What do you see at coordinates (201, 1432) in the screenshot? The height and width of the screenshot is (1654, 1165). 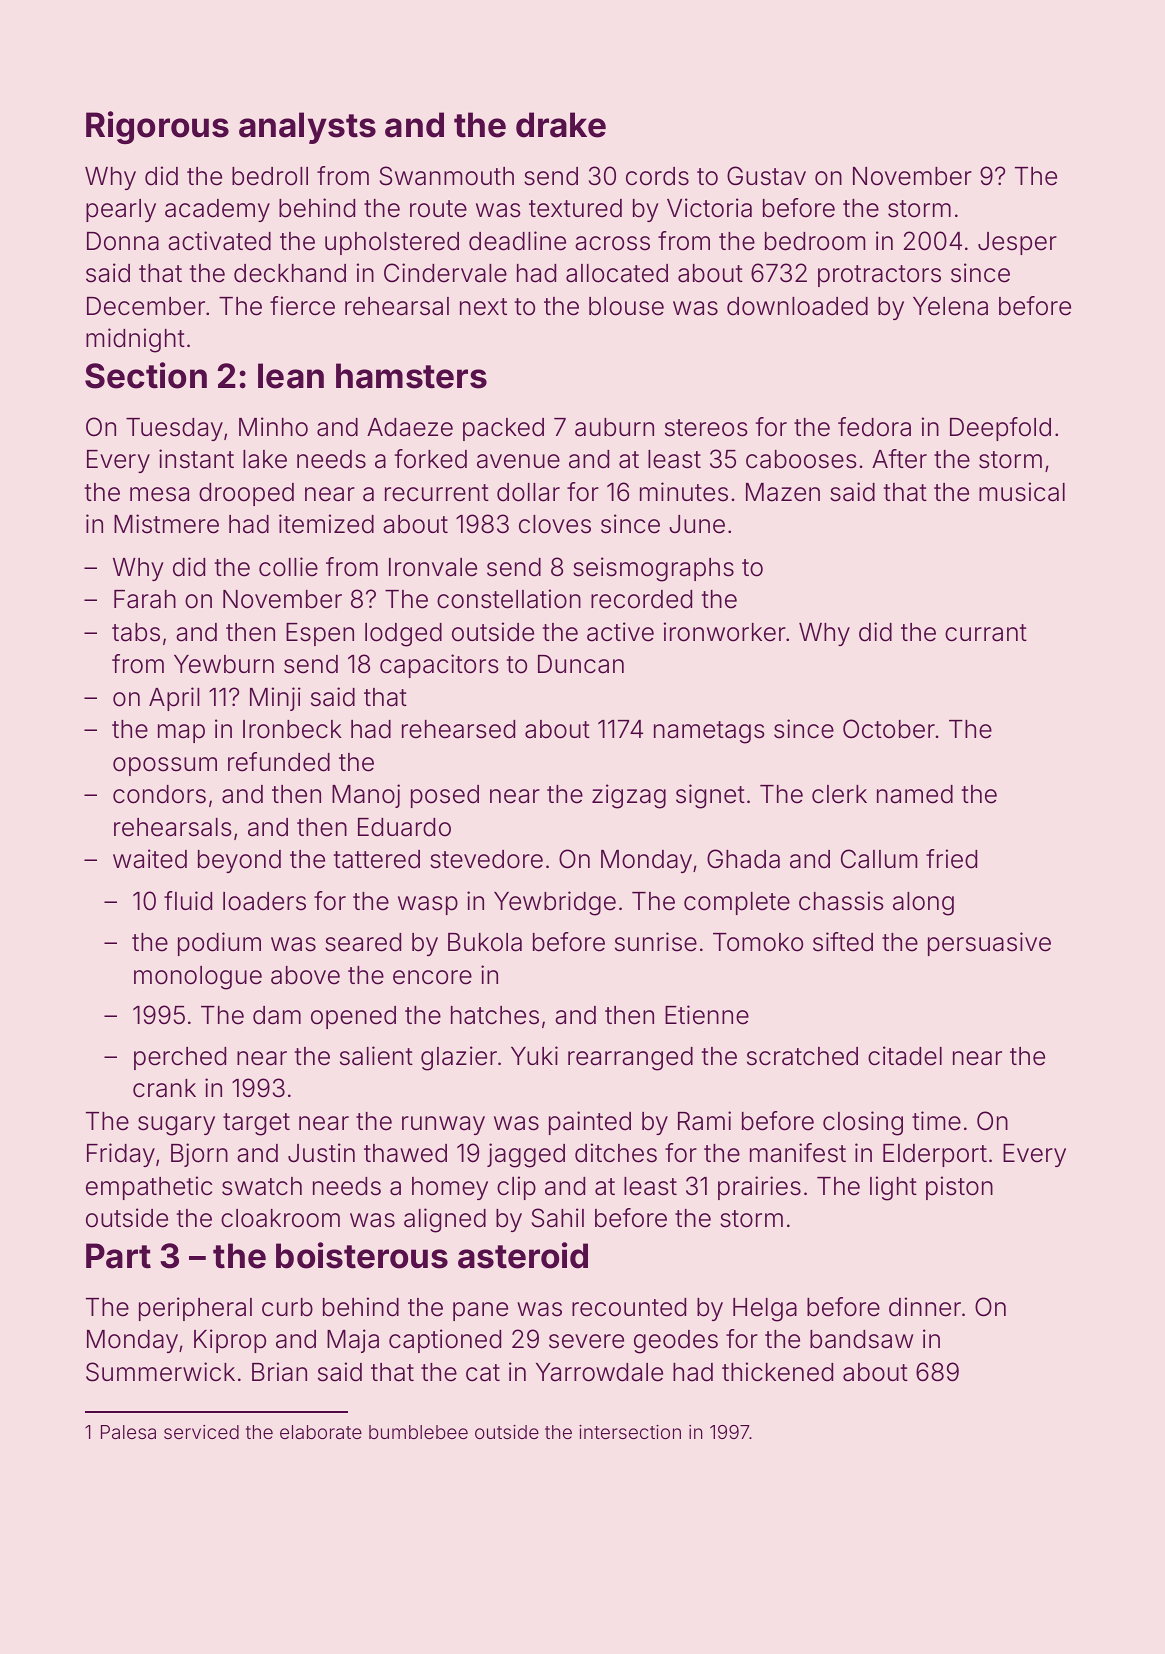 I see `serviced` at bounding box center [201, 1432].
